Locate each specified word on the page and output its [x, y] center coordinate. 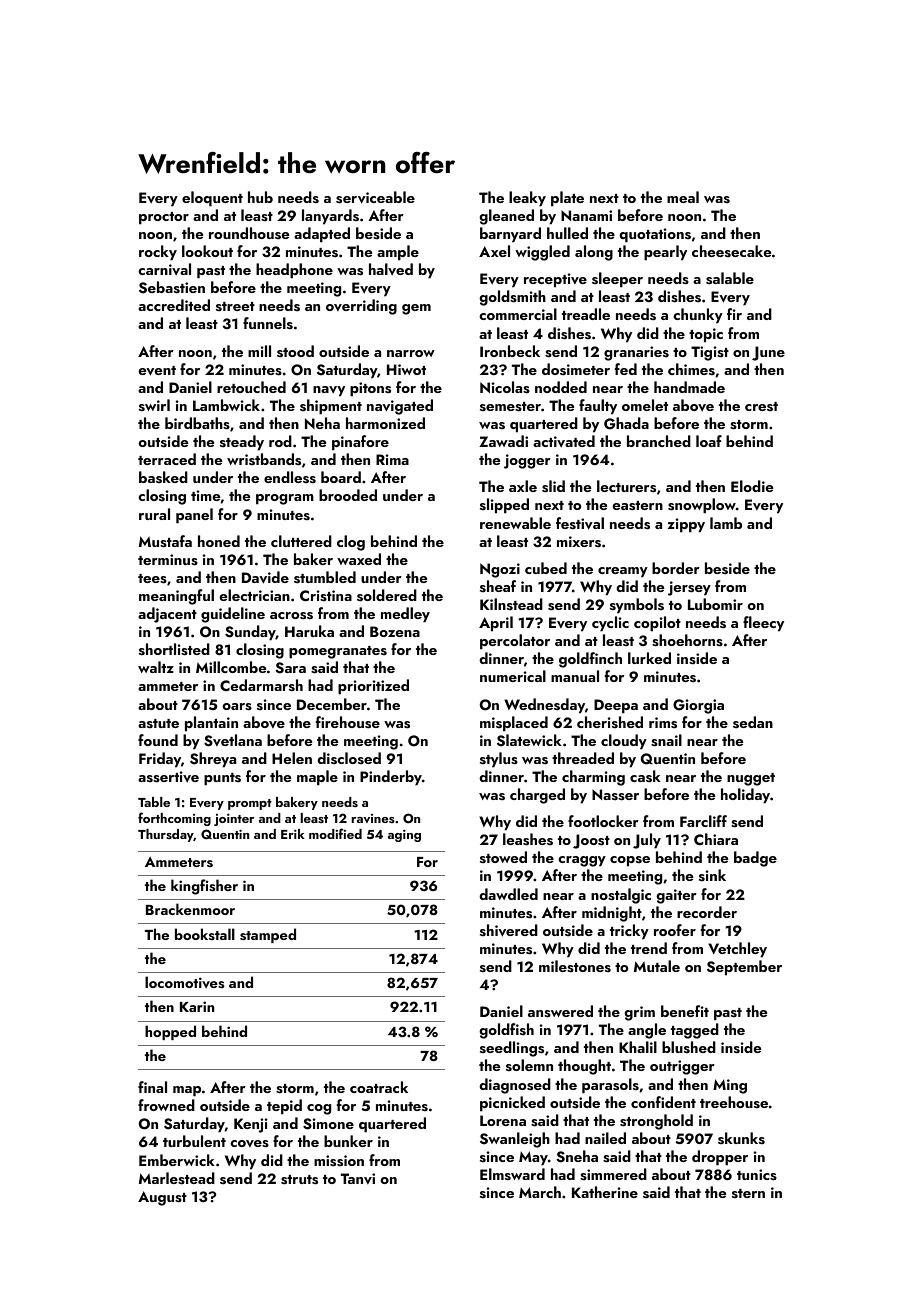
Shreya [213, 760]
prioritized [373, 687]
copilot [657, 624]
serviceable [375, 197]
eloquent [212, 199]
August [162, 1198]
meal [683, 197]
